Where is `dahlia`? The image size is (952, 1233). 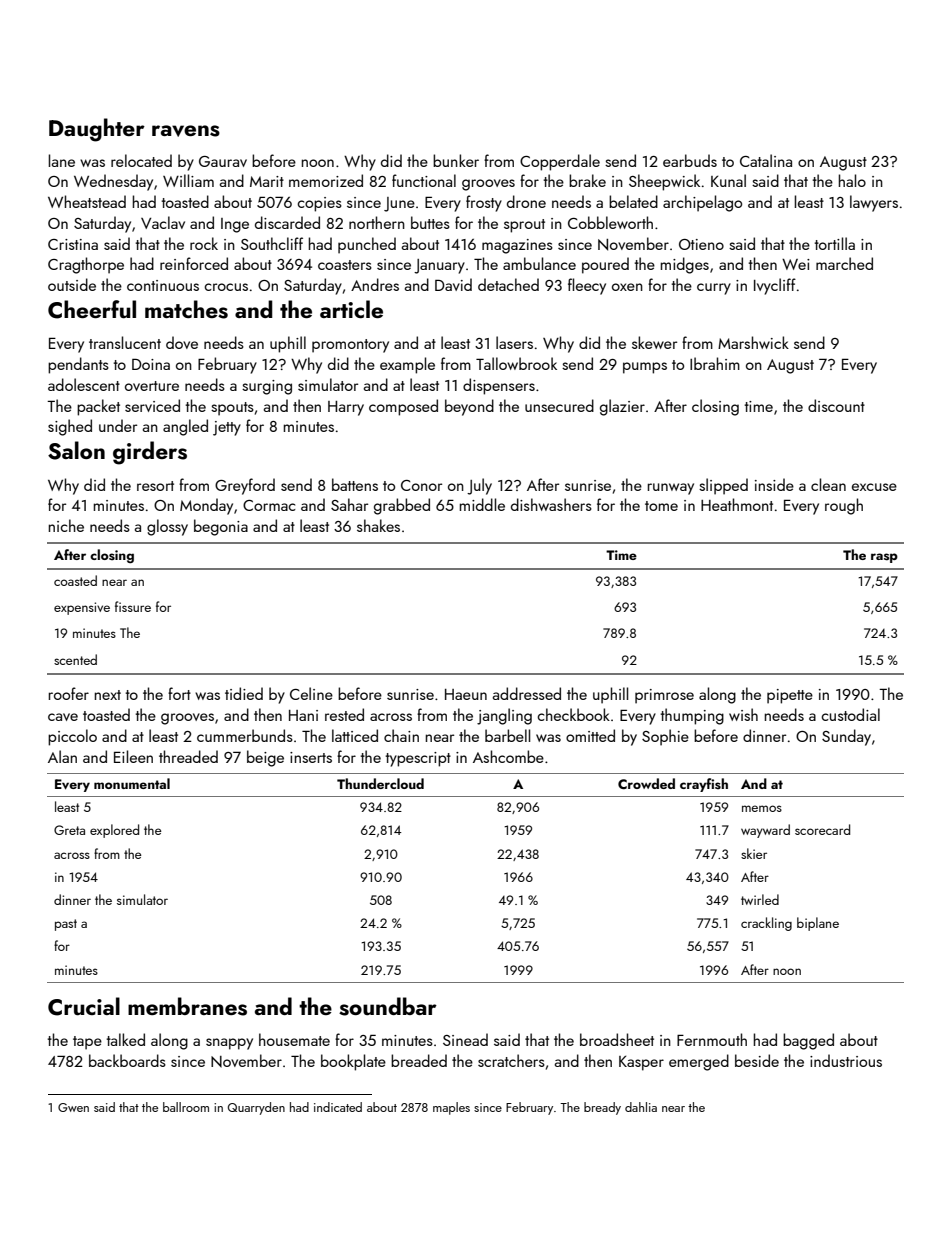 dahlia is located at coordinates (641, 1107).
